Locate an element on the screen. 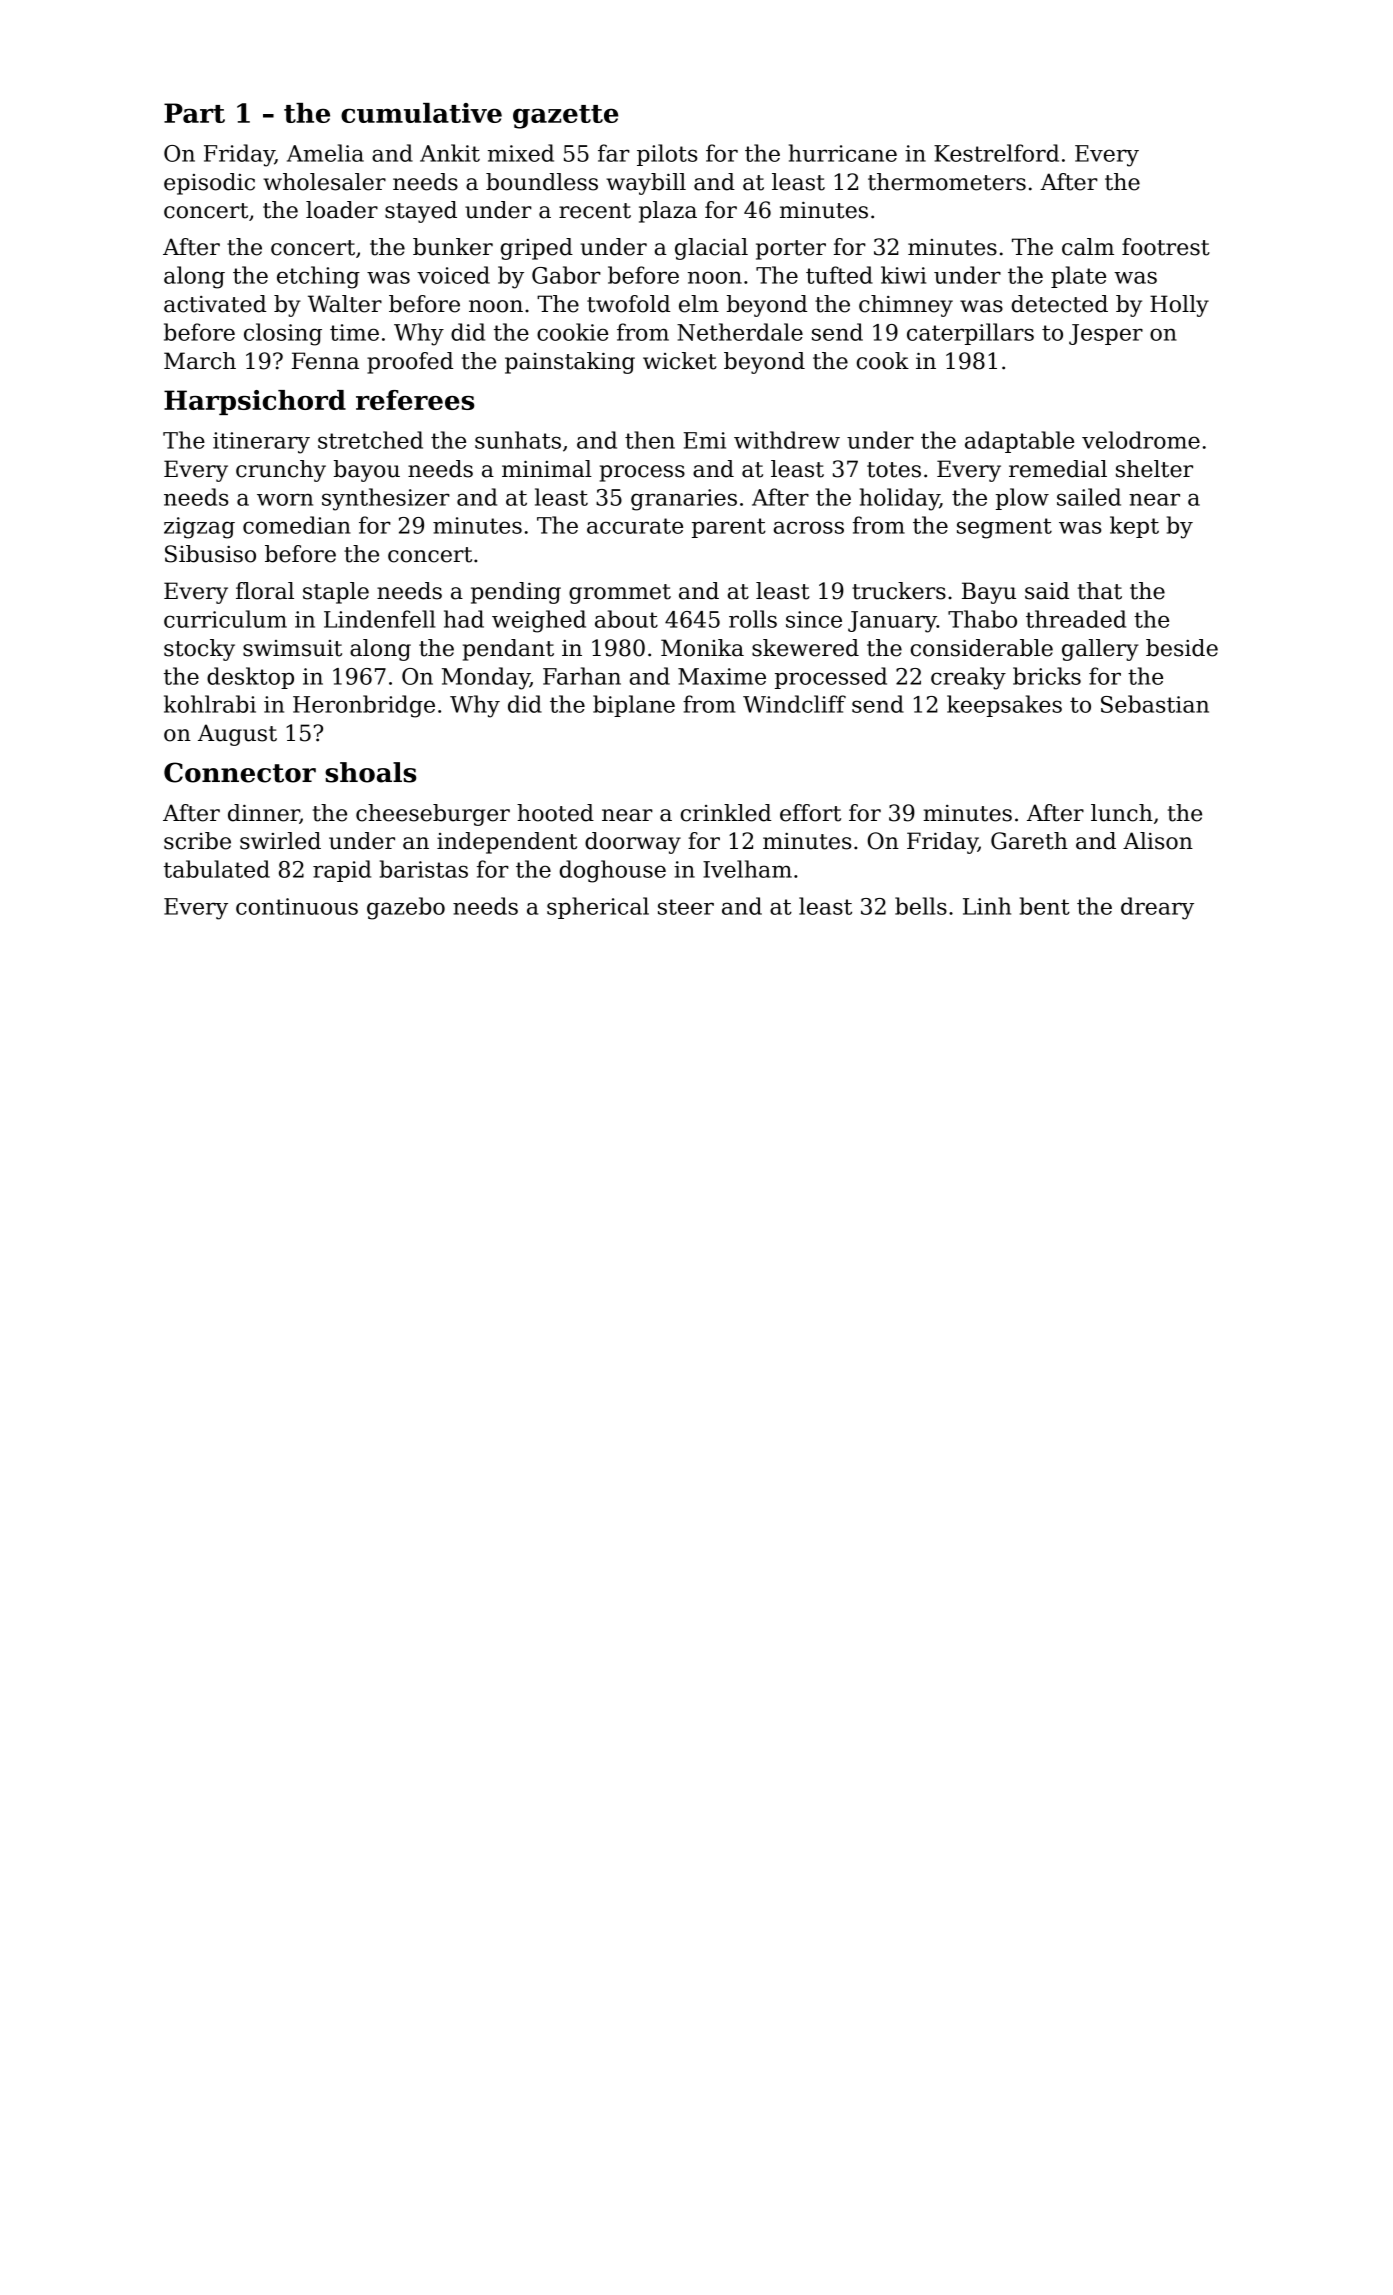  Kestrelford is located at coordinates (996, 153).
